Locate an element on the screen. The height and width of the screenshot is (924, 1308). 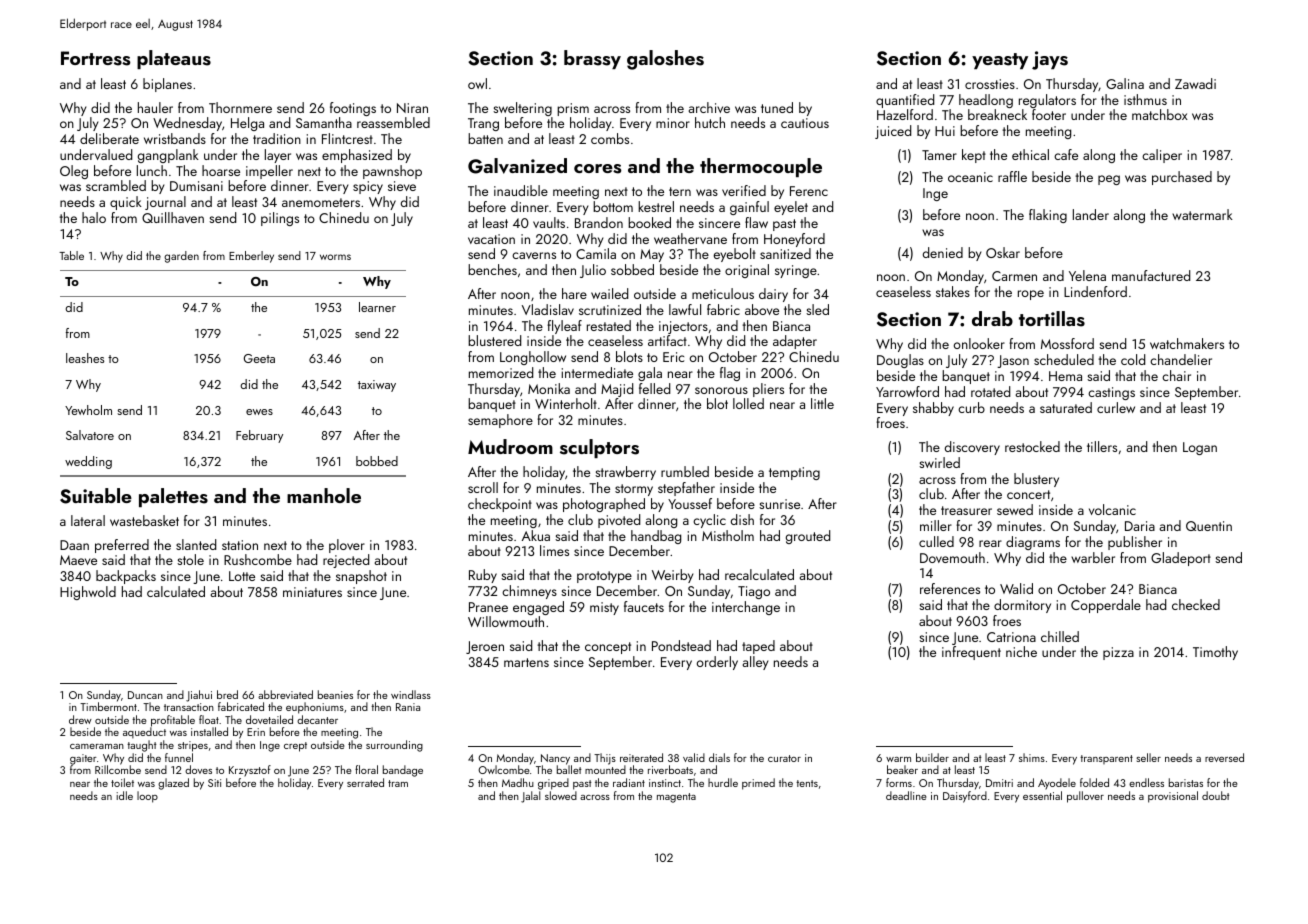
Krzysztof is located at coordinates (250, 771).
